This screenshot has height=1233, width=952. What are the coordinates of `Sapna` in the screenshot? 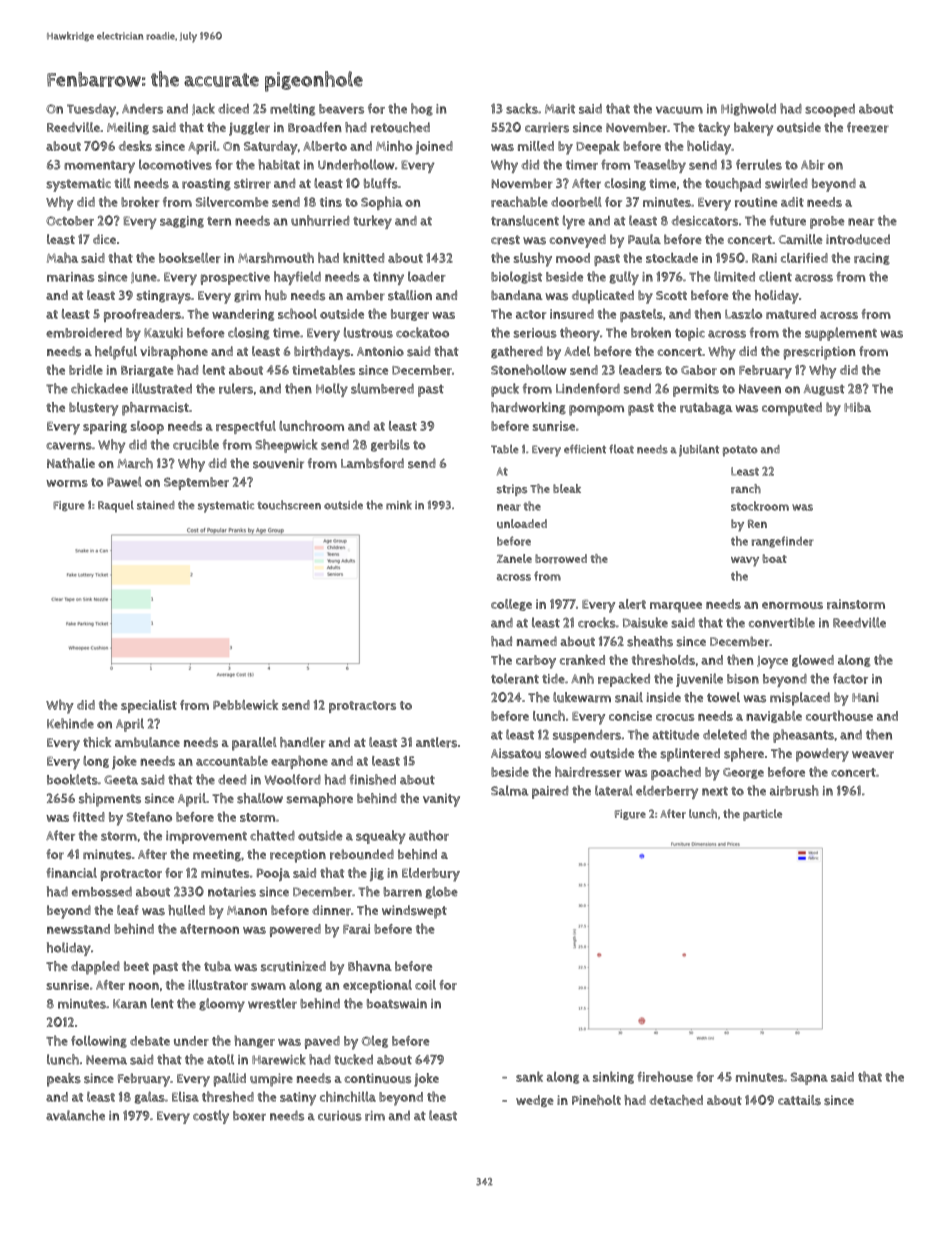 It's located at (809, 1078).
